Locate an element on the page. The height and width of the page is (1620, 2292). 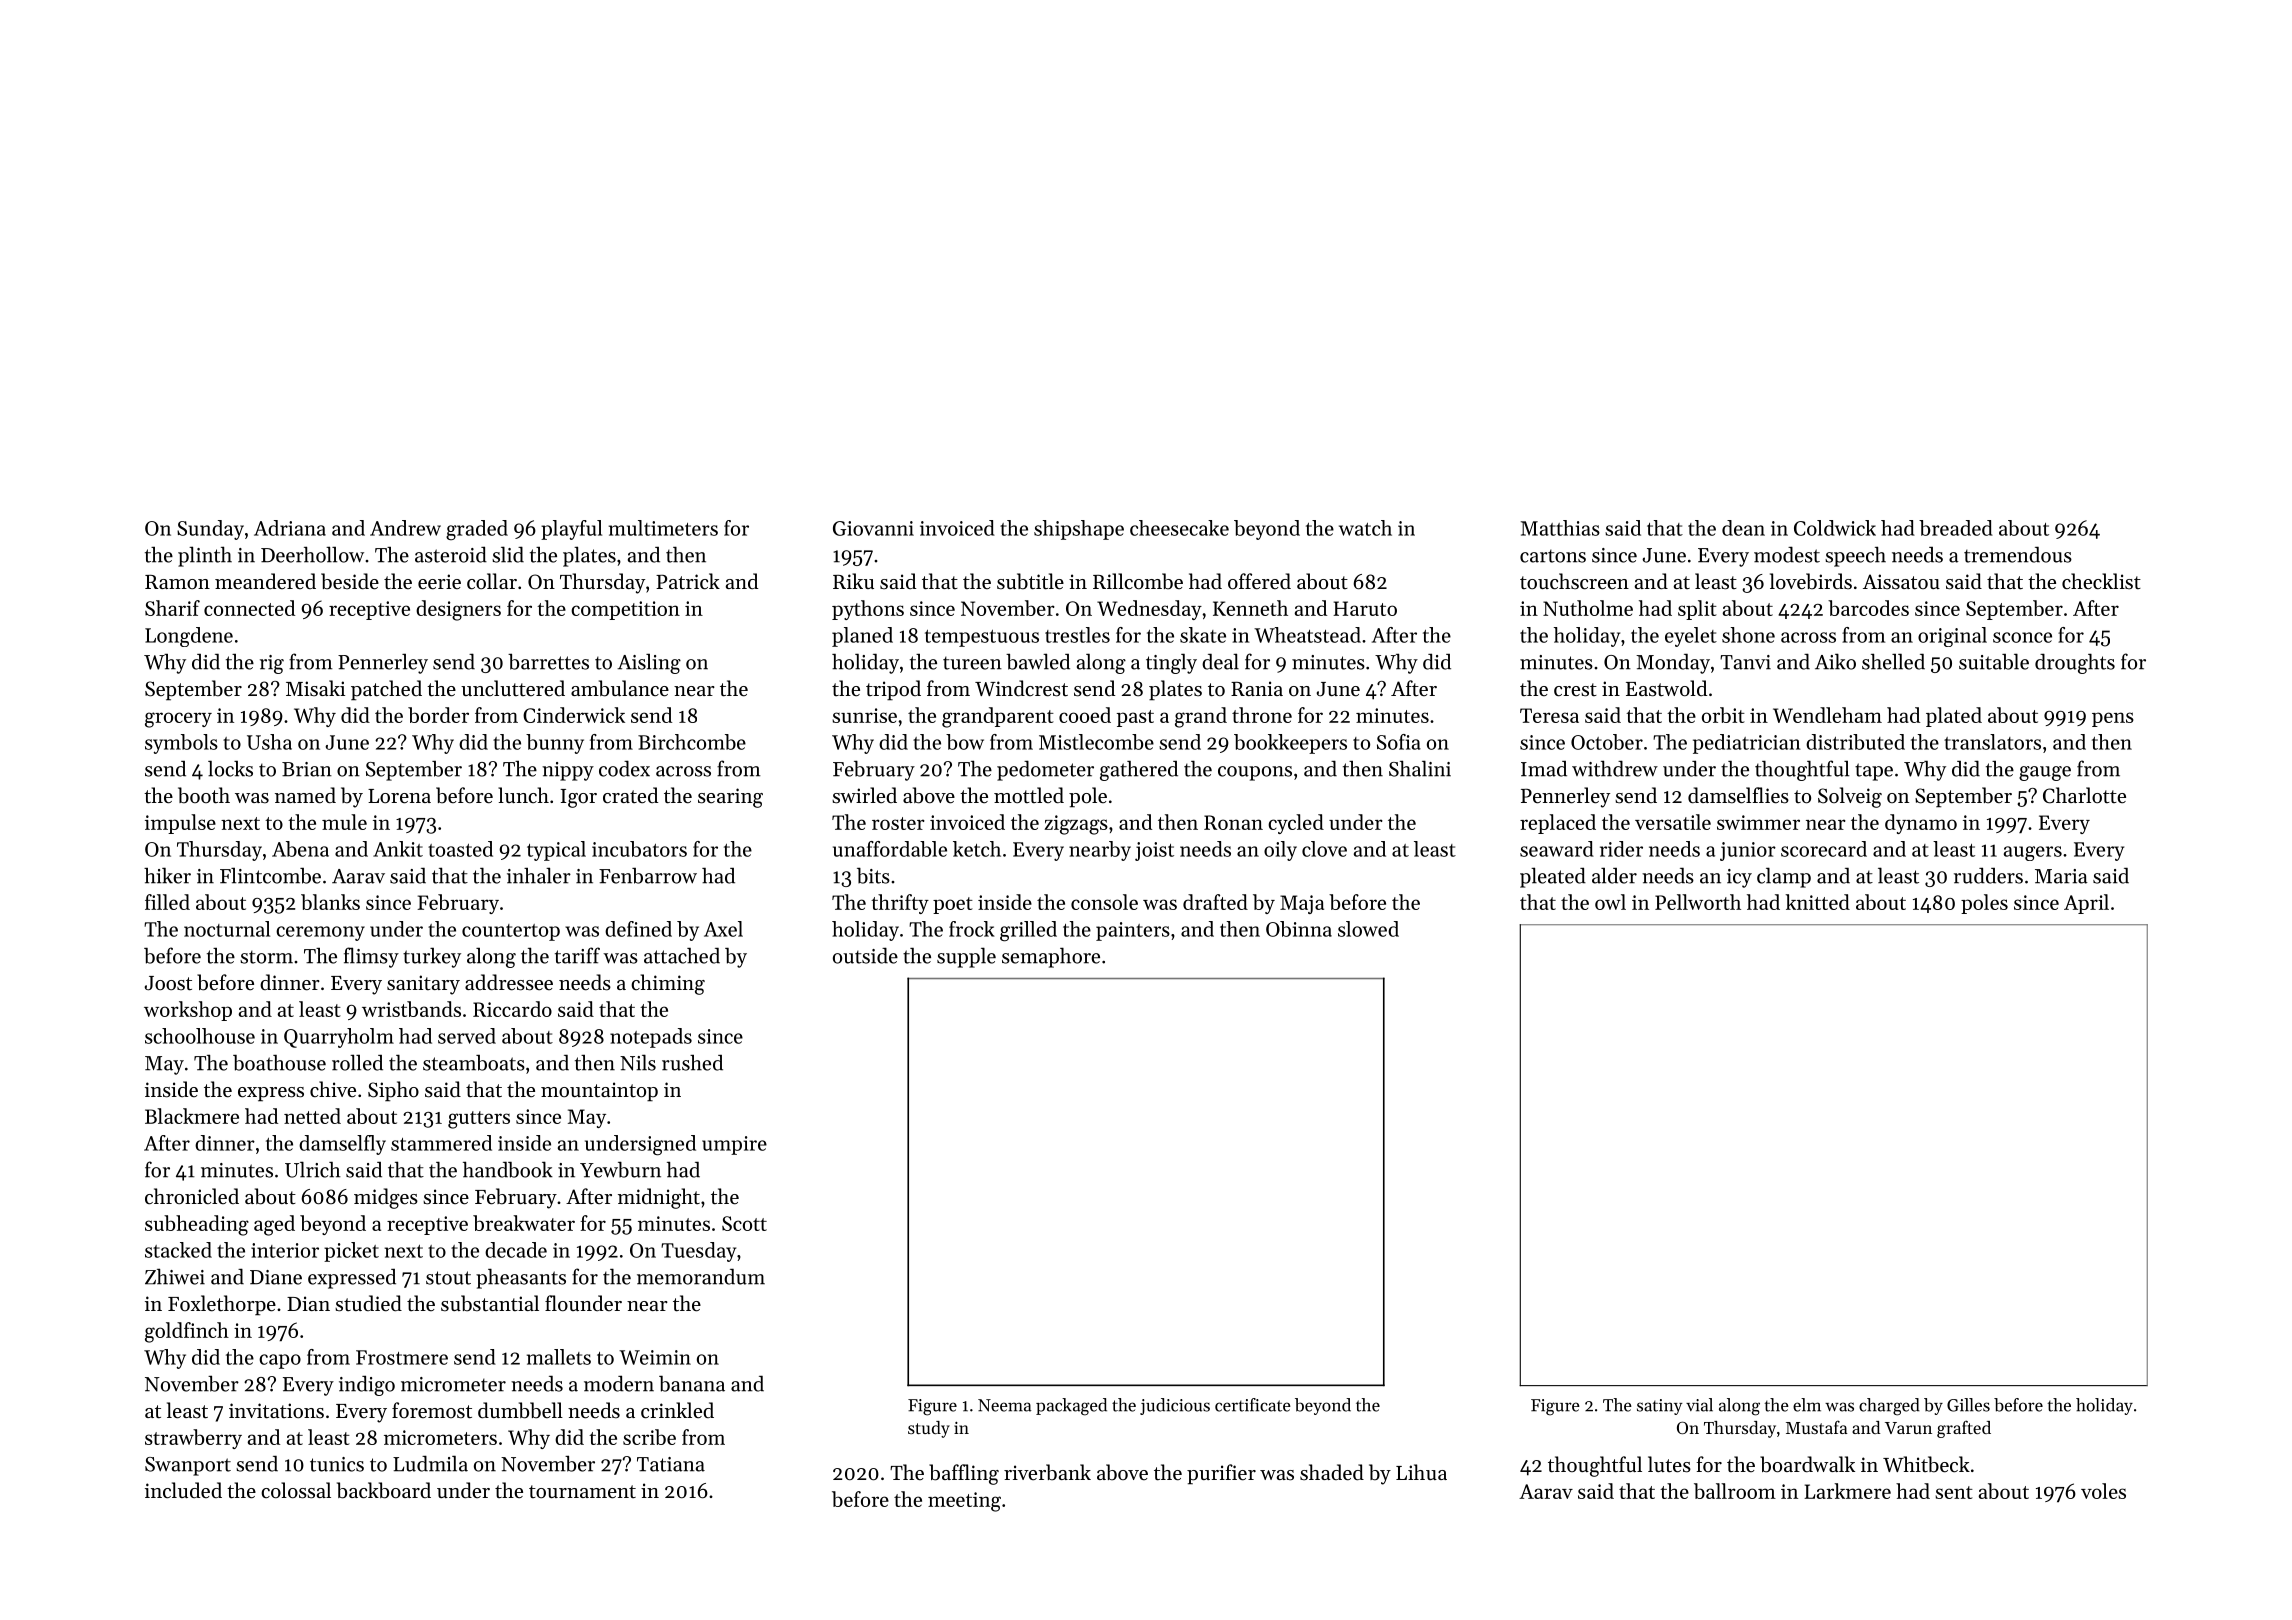
typical is located at coordinates (556, 851).
